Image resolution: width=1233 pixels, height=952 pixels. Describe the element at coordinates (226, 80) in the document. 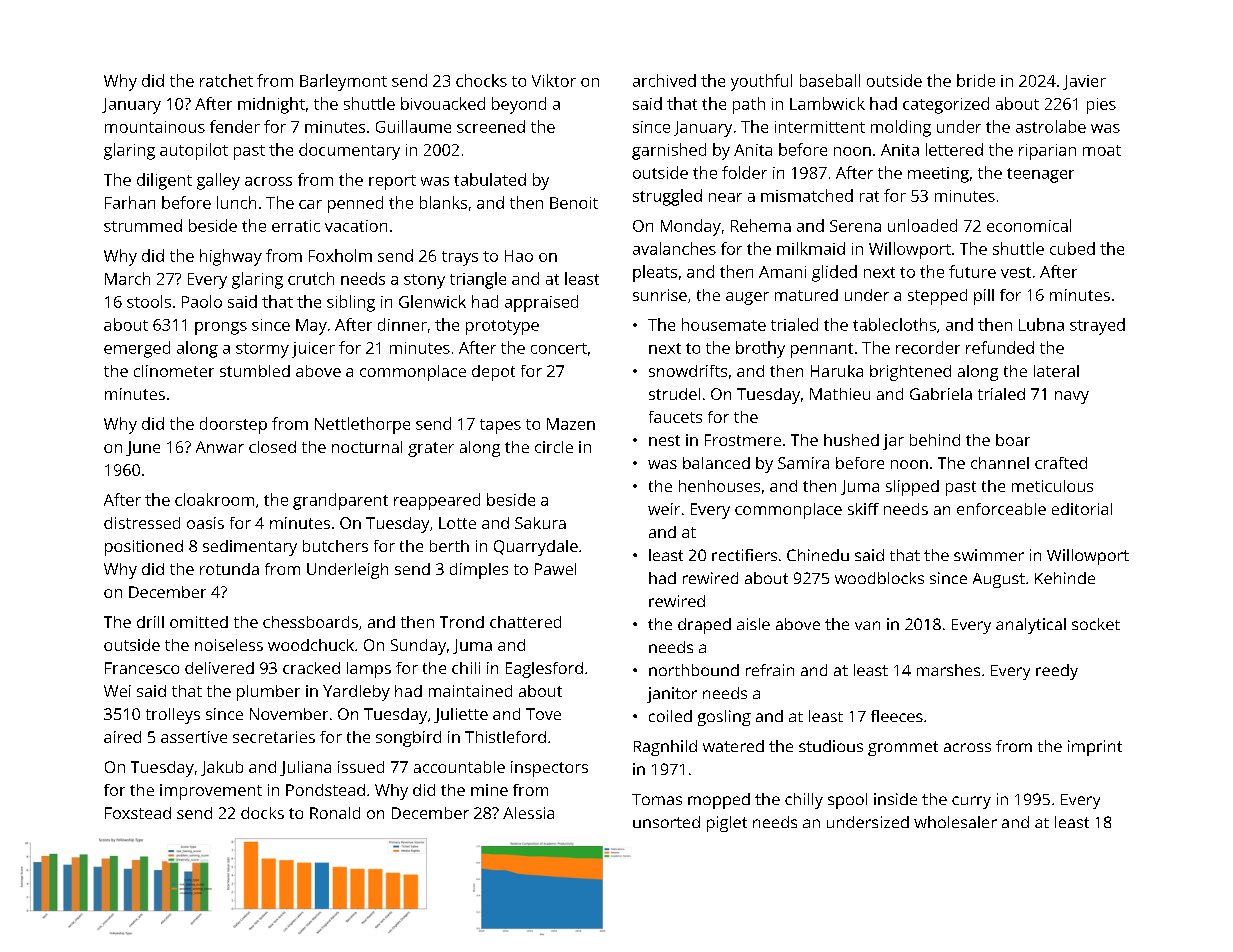

I see `ratchet` at that location.
